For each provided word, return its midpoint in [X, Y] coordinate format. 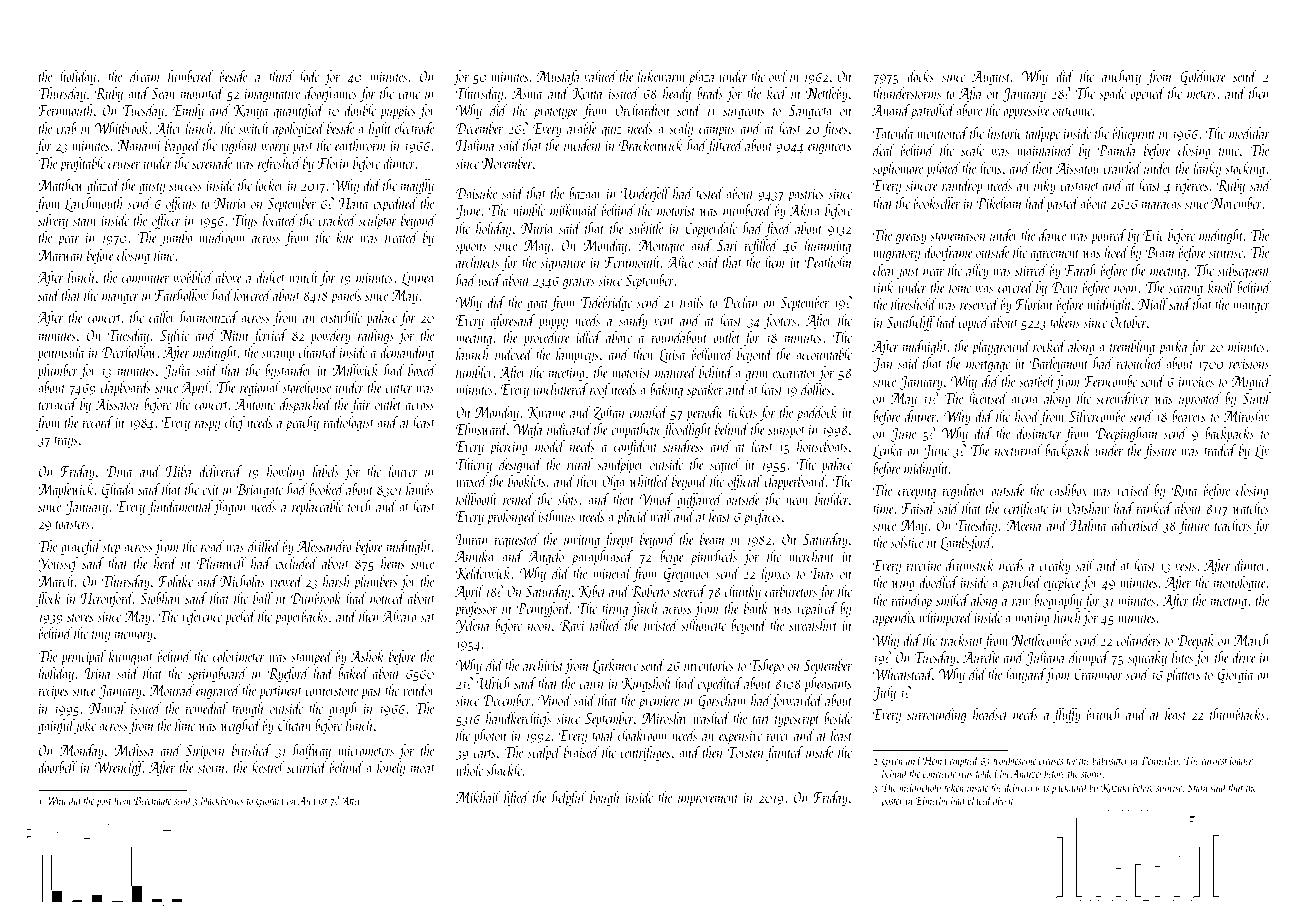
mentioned [943, 133]
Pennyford [543, 609]
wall [661, 516]
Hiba [178, 471]
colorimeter [239, 656]
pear [69, 240]
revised [1134, 490]
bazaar [585, 193]
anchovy [1121, 77]
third [281, 76]
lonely [391, 768]
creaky [1055, 566]
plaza [701, 78]
